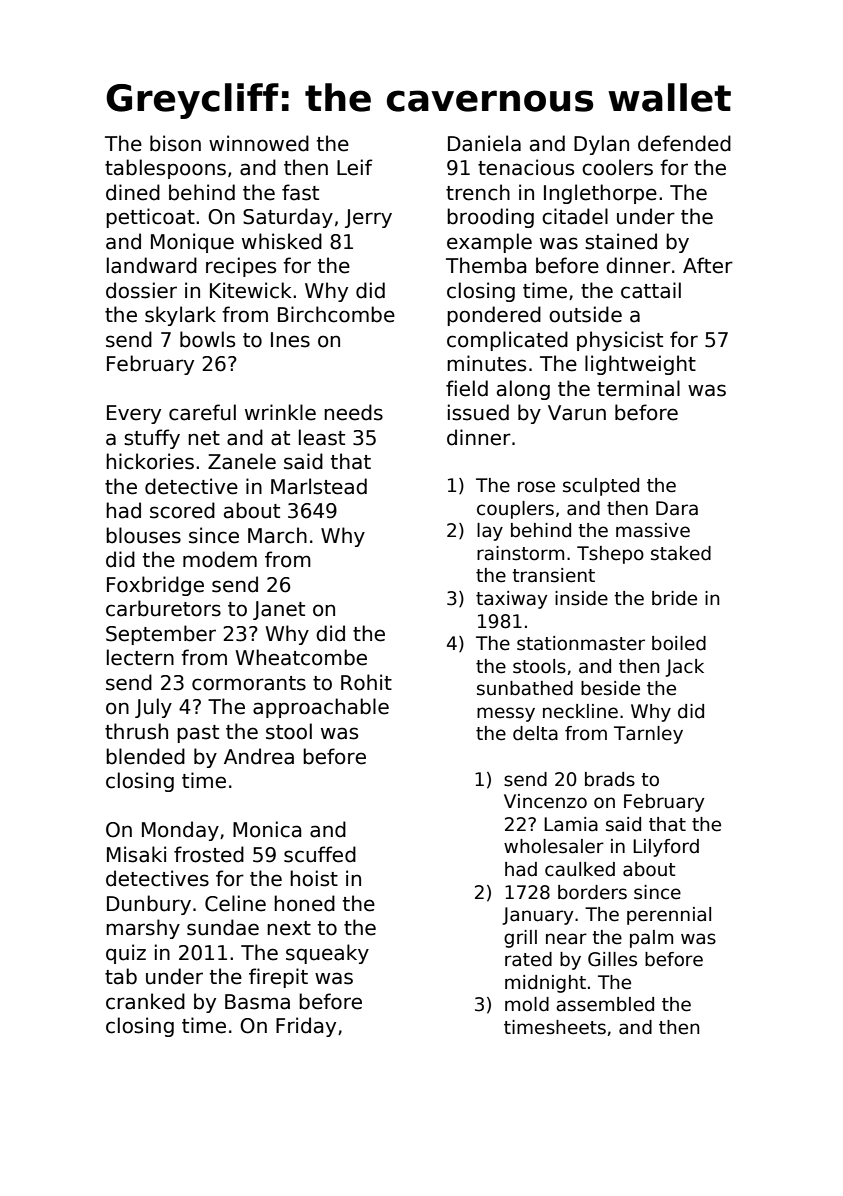 The height and width of the image is (1196, 843). I want to click on Every, so click(134, 414).
